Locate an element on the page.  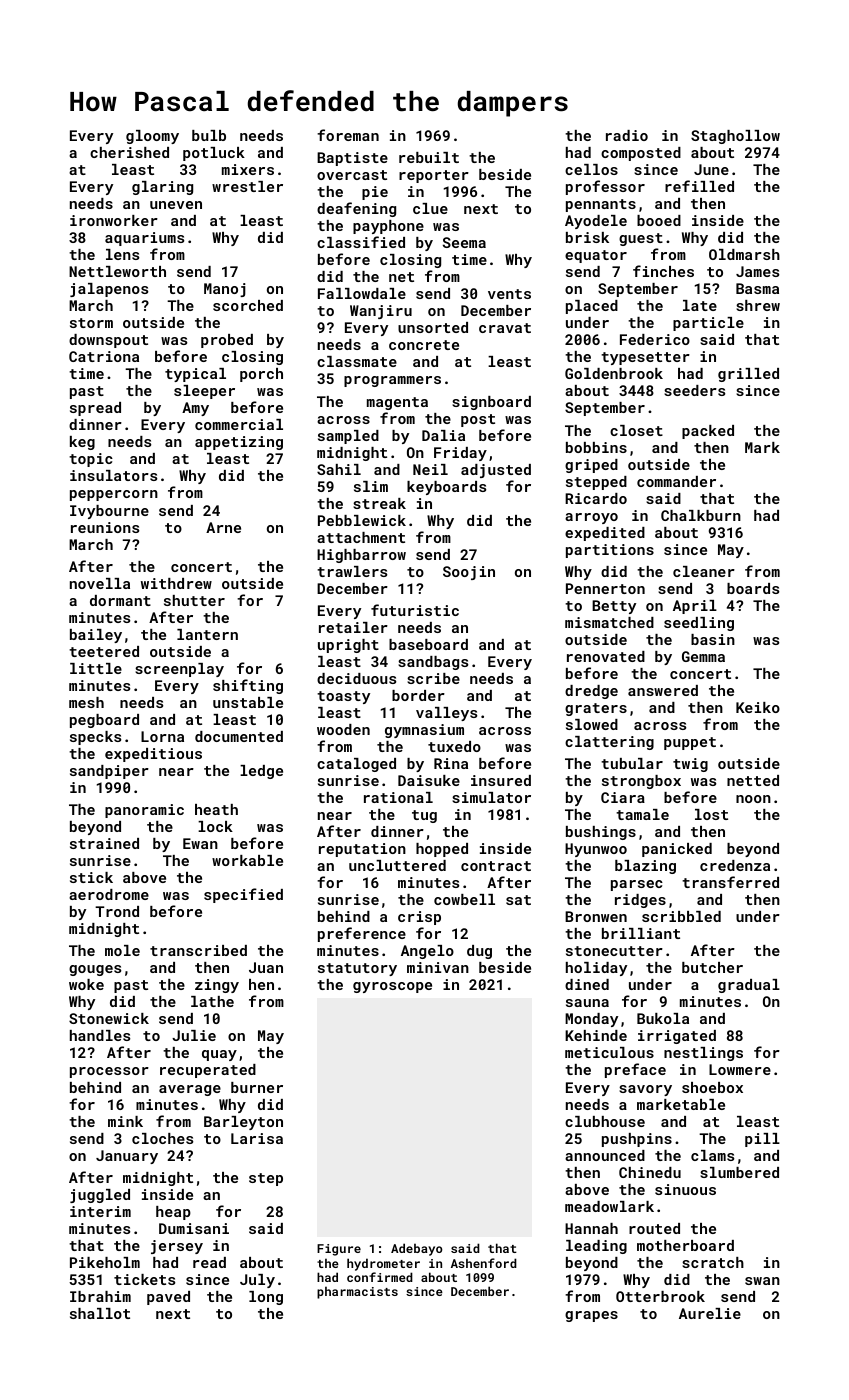
Kehinde is located at coordinates (596, 1035).
